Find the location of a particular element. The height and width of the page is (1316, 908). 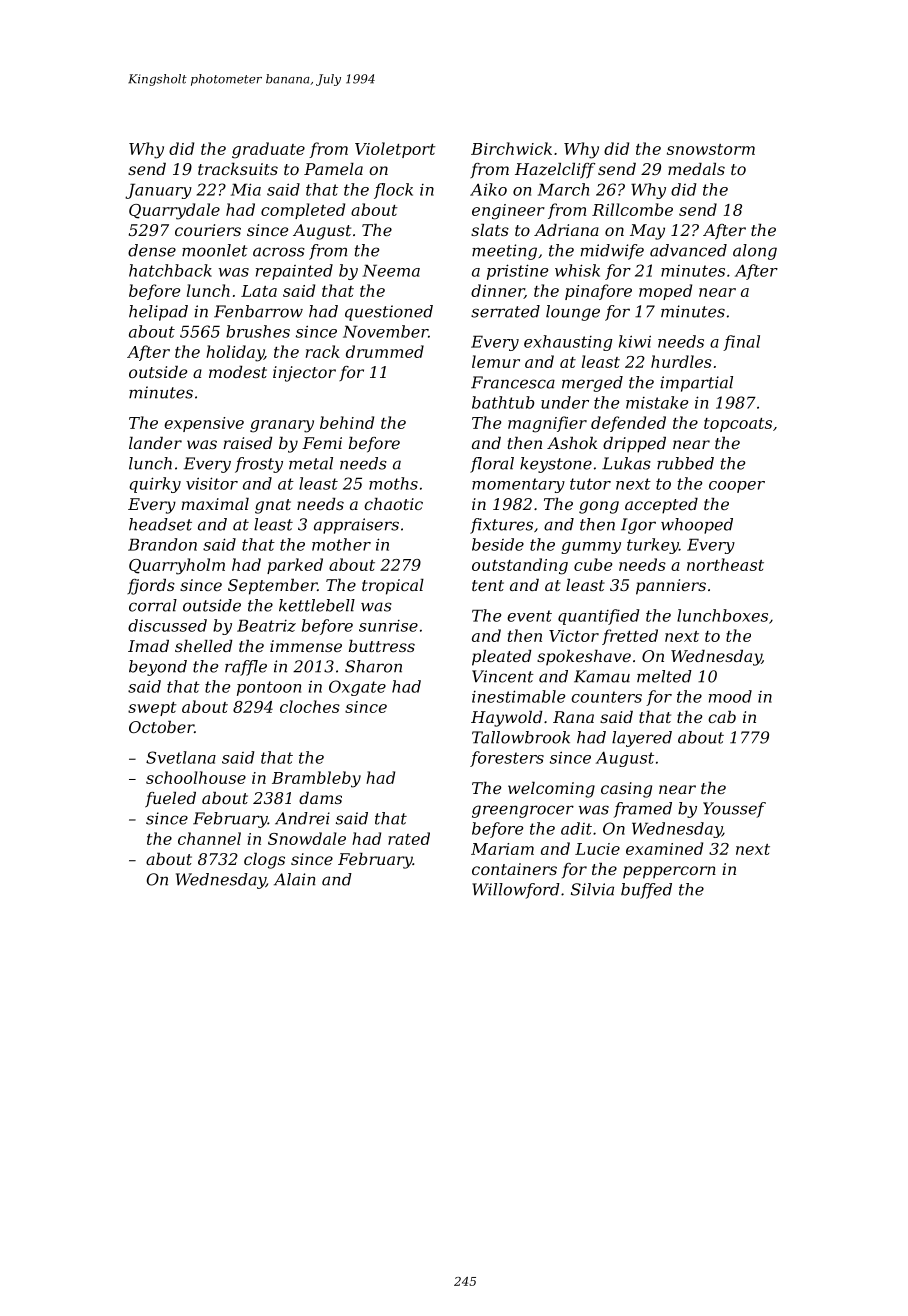

peppercorn is located at coordinates (669, 872).
